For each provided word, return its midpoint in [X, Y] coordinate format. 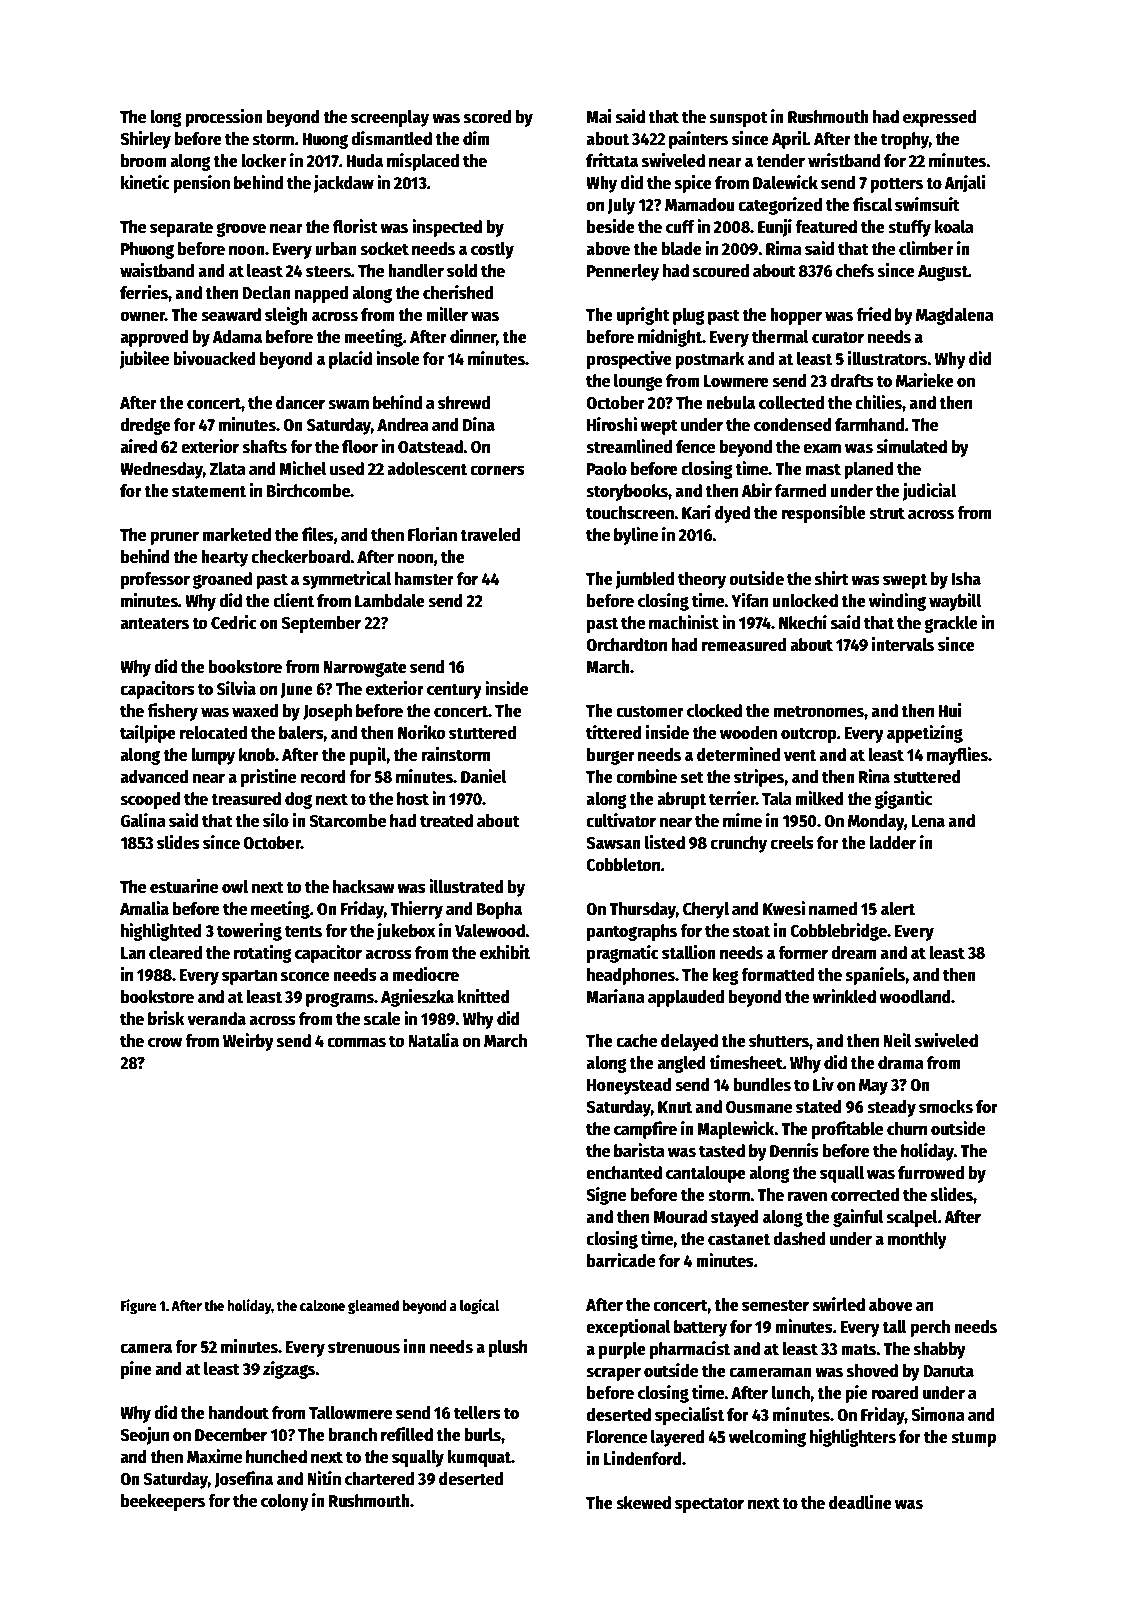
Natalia [433, 1040]
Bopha [499, 910]
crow [165, 1042]
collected [791, 403]
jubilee [144, 360]
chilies [878, 402]
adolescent [427, 469]
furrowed [931, 1173]
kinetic [145, 182]
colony [285, 1502]
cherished [458, 292]
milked [819, 798]
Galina [143, 820]
